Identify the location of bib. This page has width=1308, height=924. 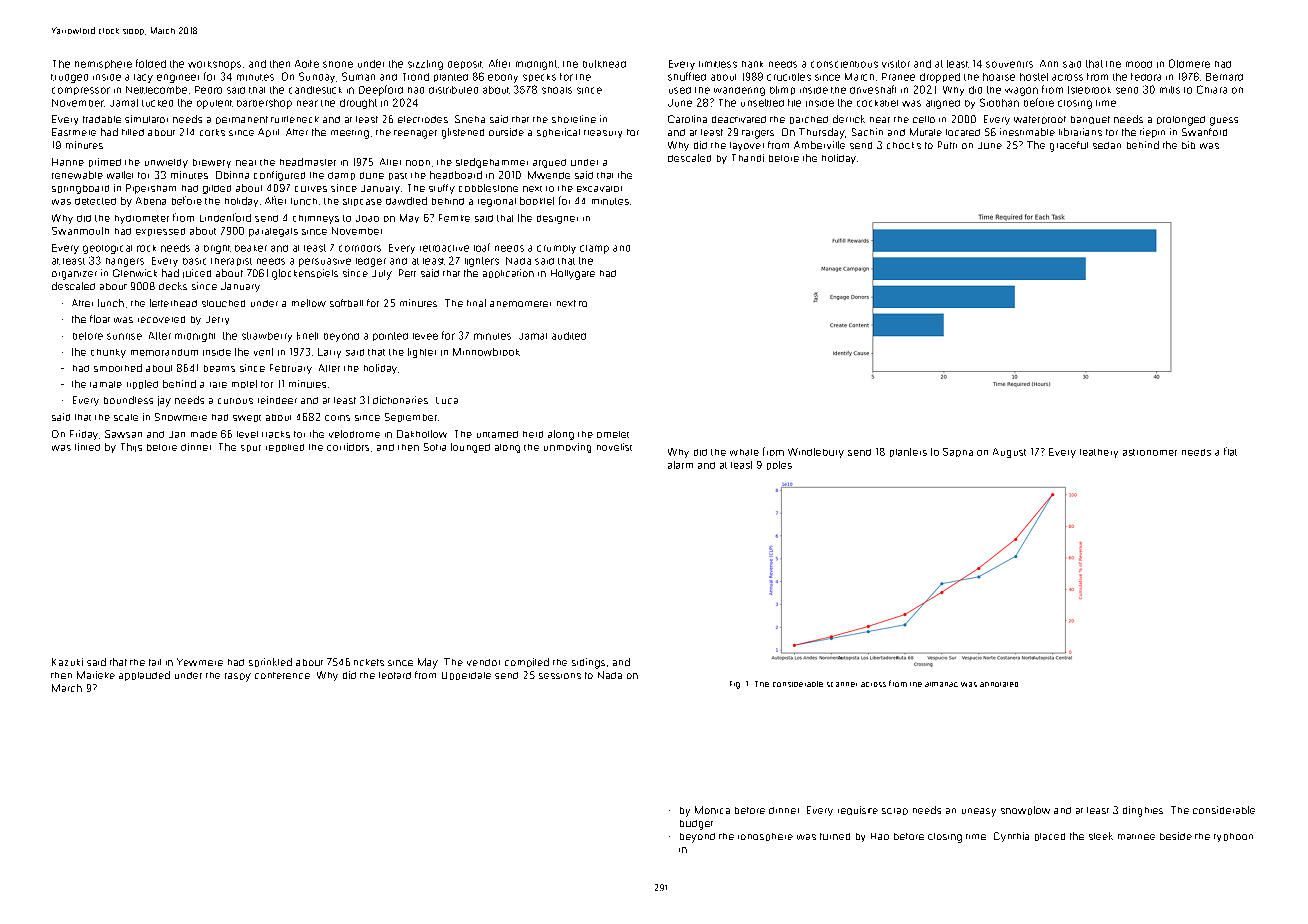
(1188, 145).
